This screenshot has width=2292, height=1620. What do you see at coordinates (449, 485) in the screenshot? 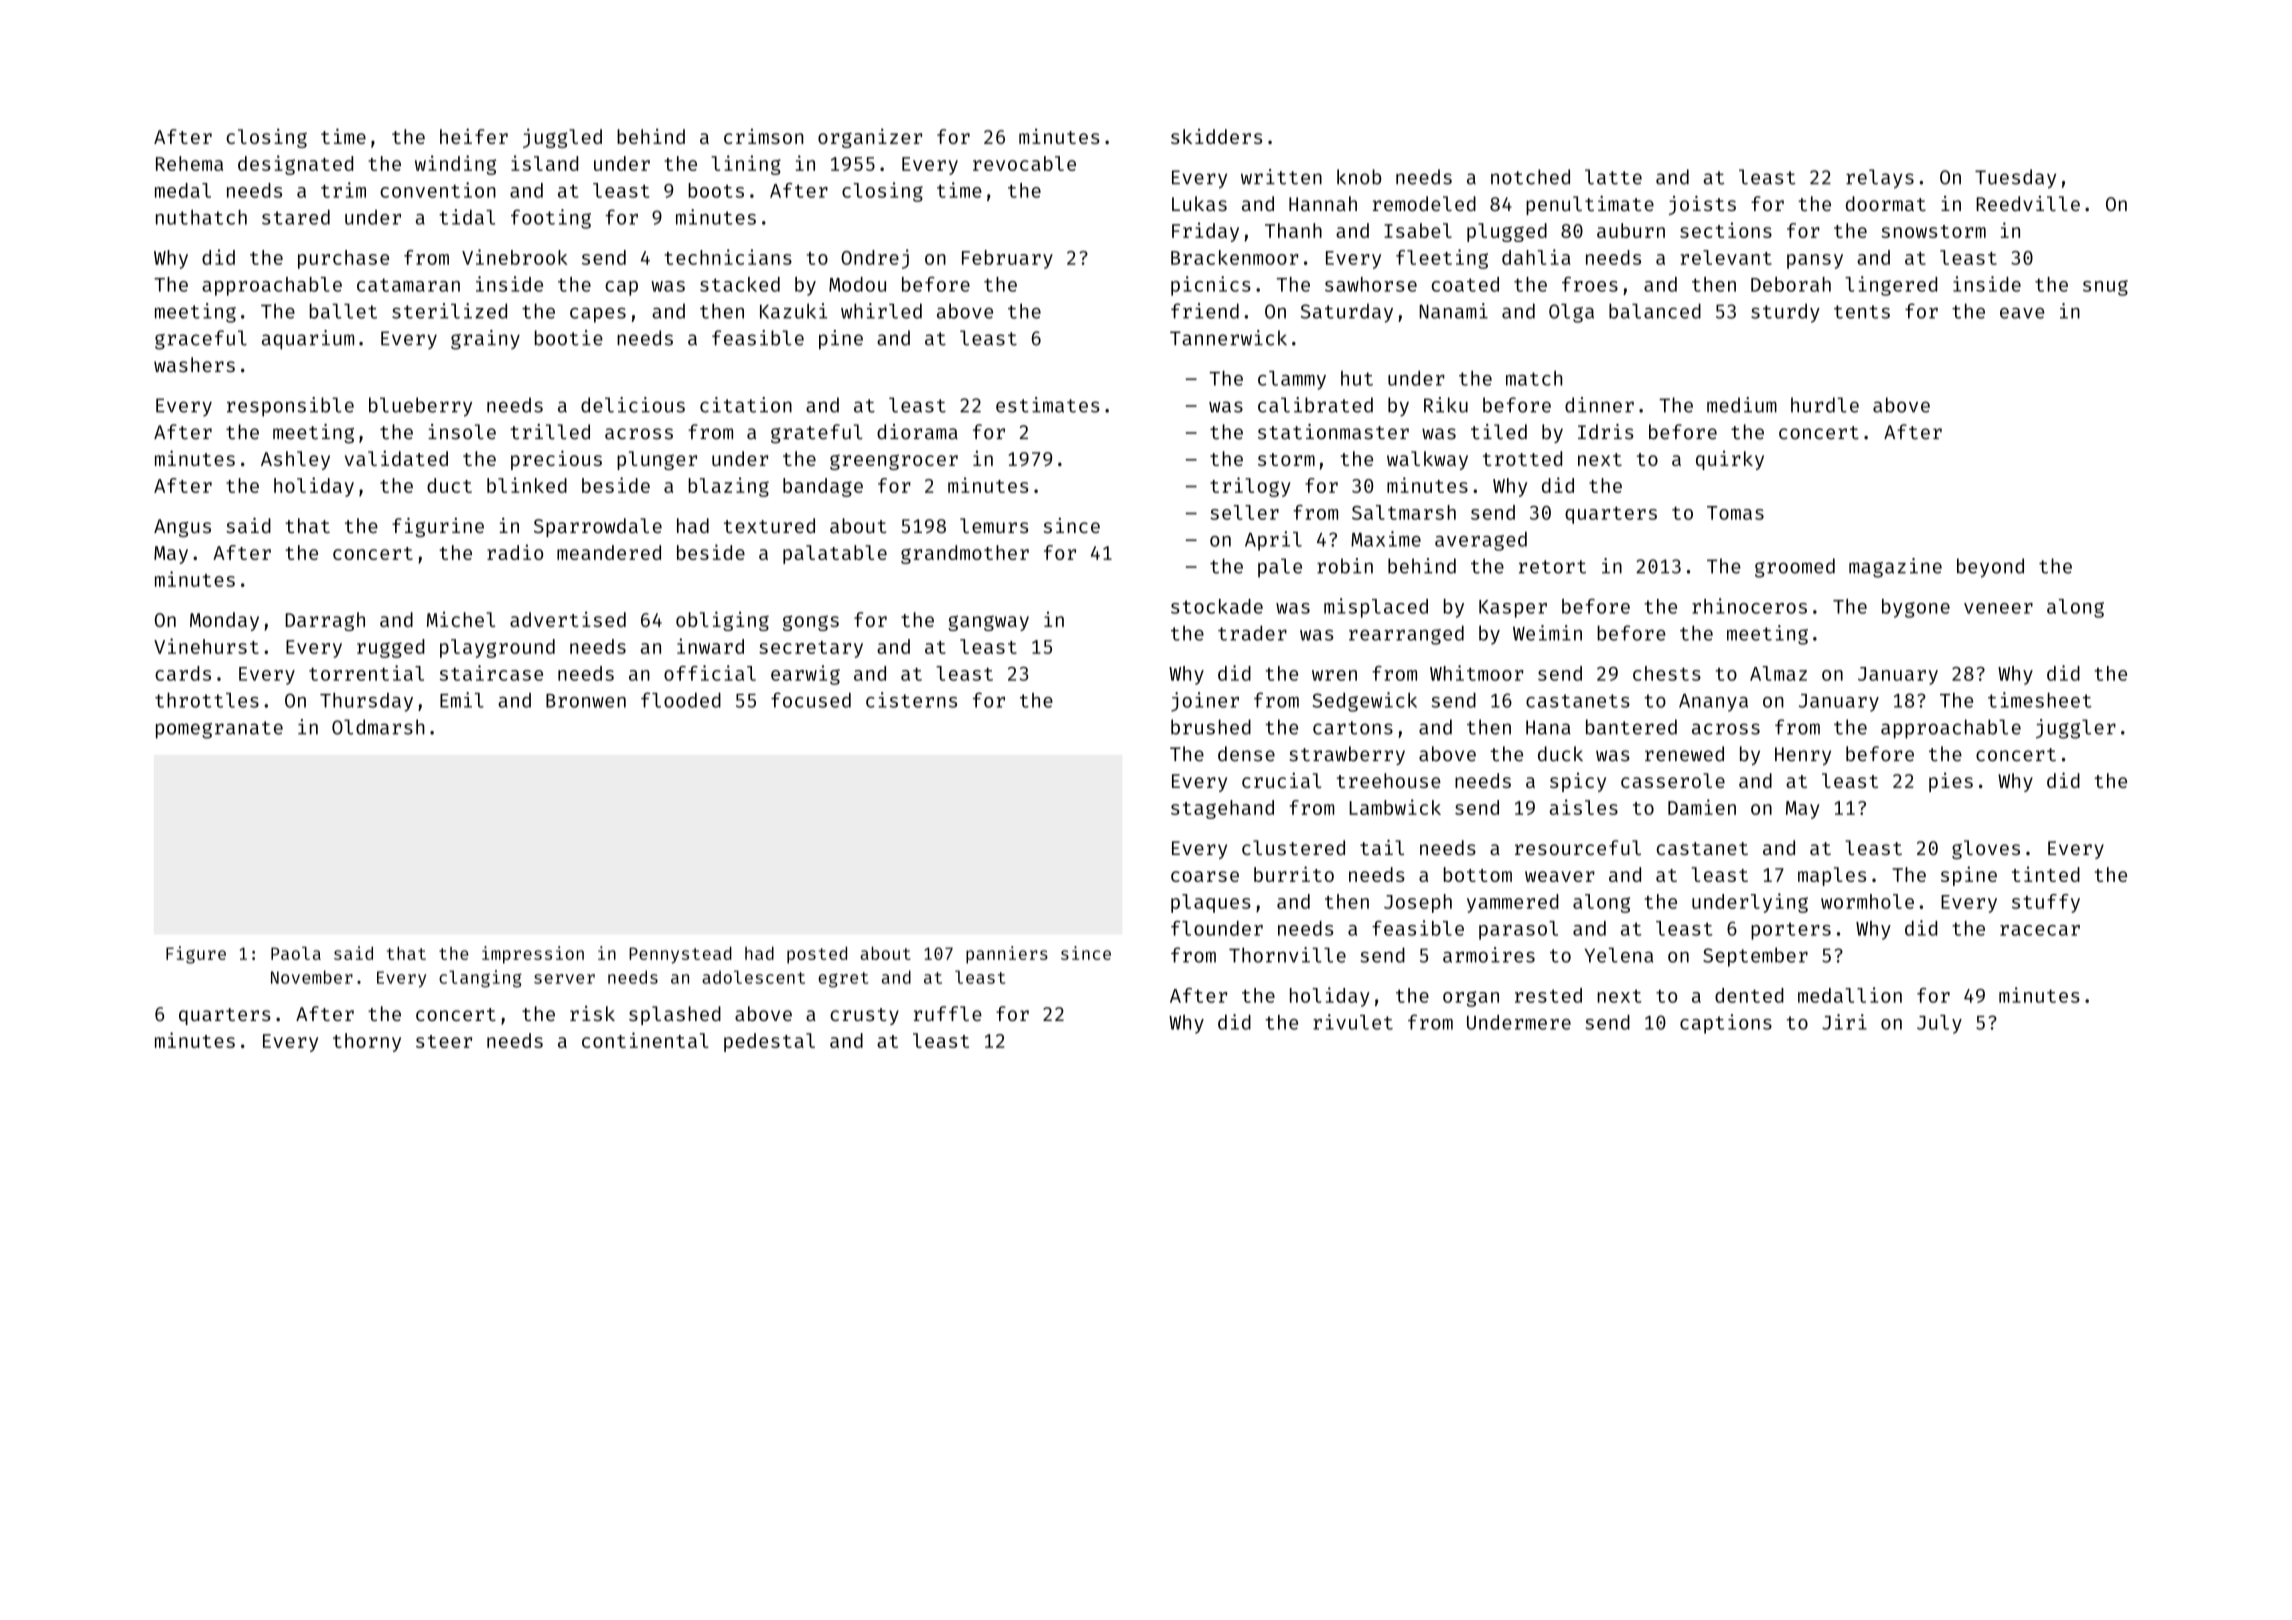
I see `duct` at bounding box center [449, 485].
